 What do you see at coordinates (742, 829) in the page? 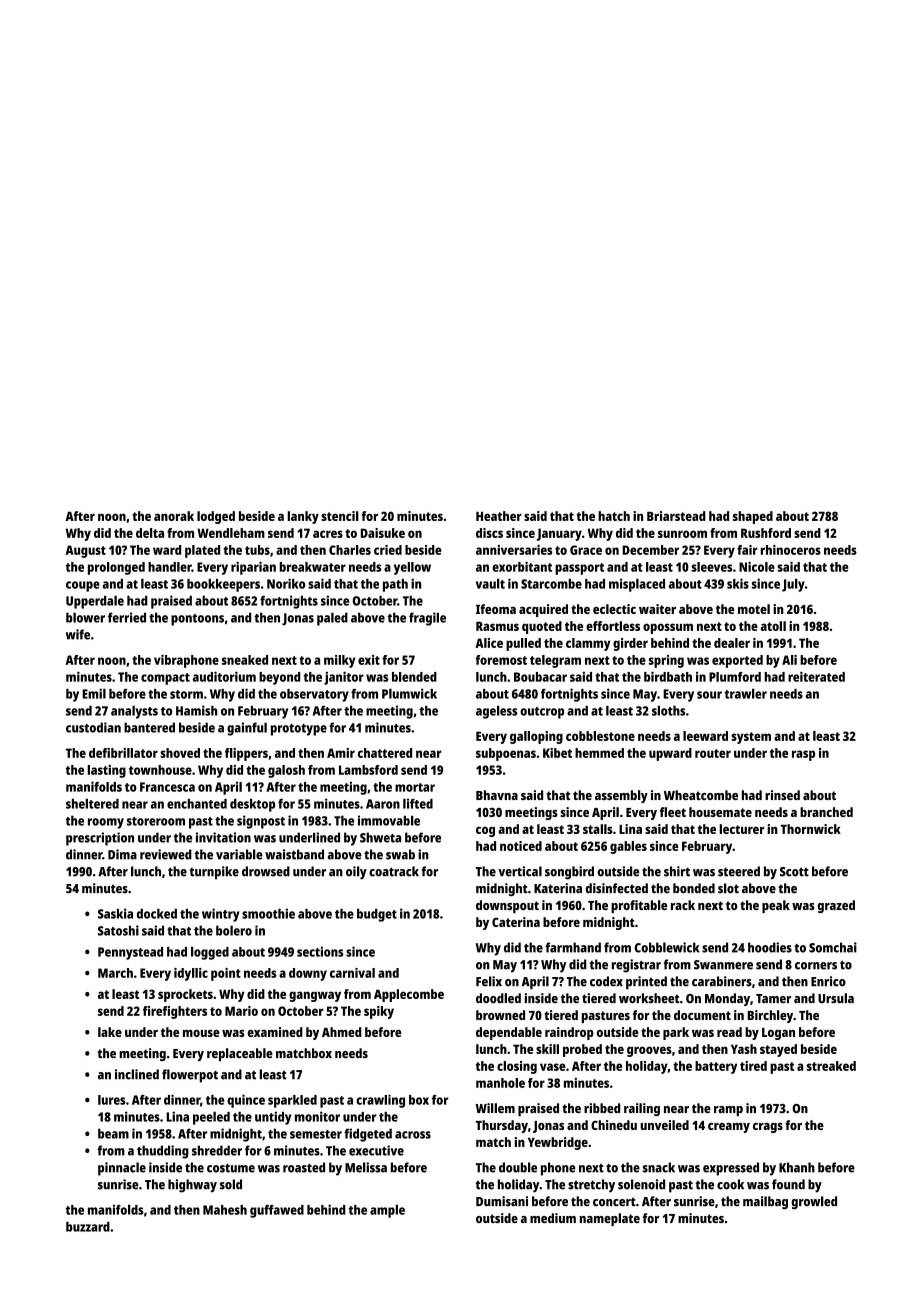
I see `lecturer` at bounding box center [742, 829].
